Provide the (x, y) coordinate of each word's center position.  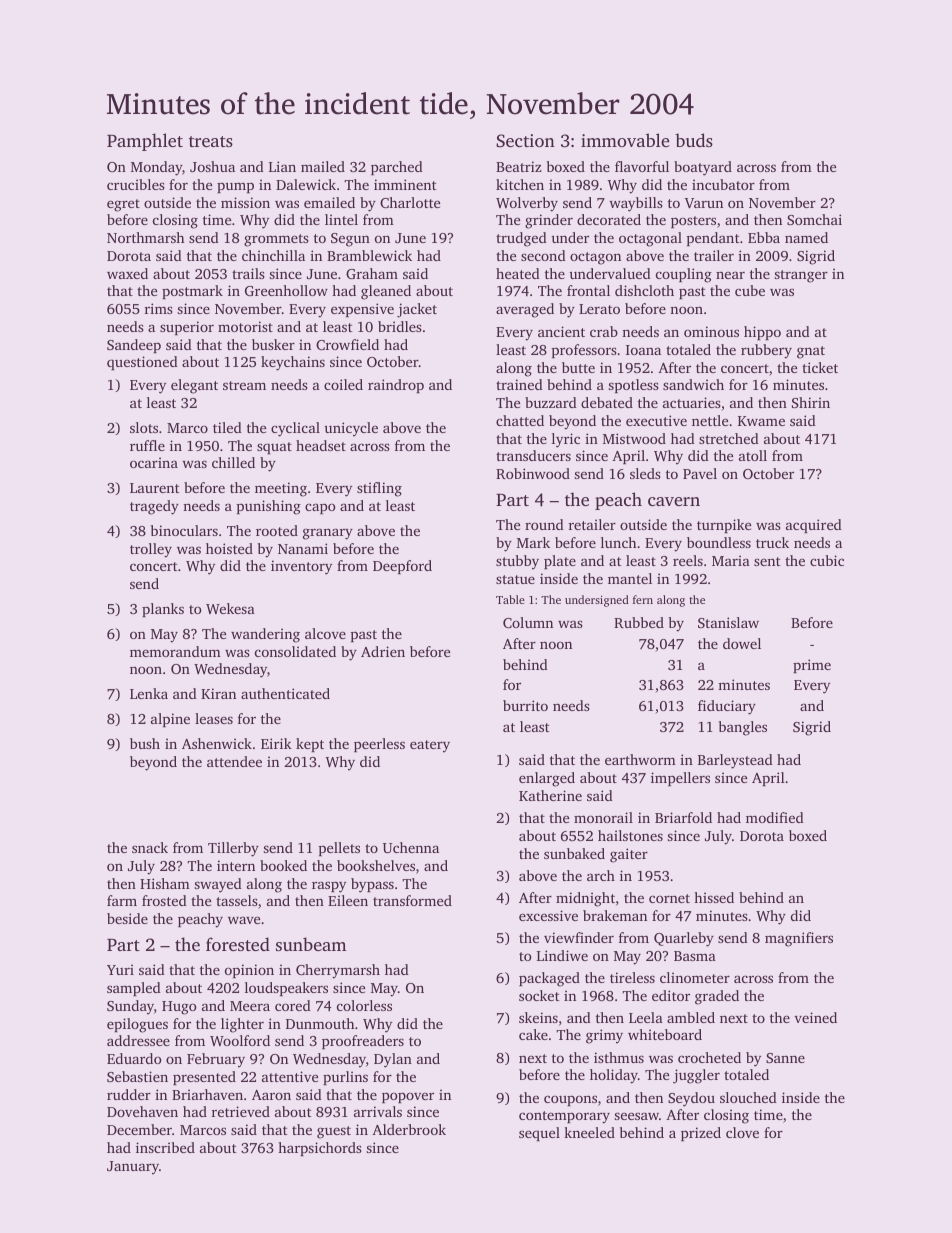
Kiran (218, 693)
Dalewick (306, 184)
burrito (525, 705)
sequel (539, 1134)
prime (812, 666)
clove (742, 1132)
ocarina (154, 462)
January (133, 1167)
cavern (674, 501)
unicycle (351, 429)
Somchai (814, 219)
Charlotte (410, 202)
